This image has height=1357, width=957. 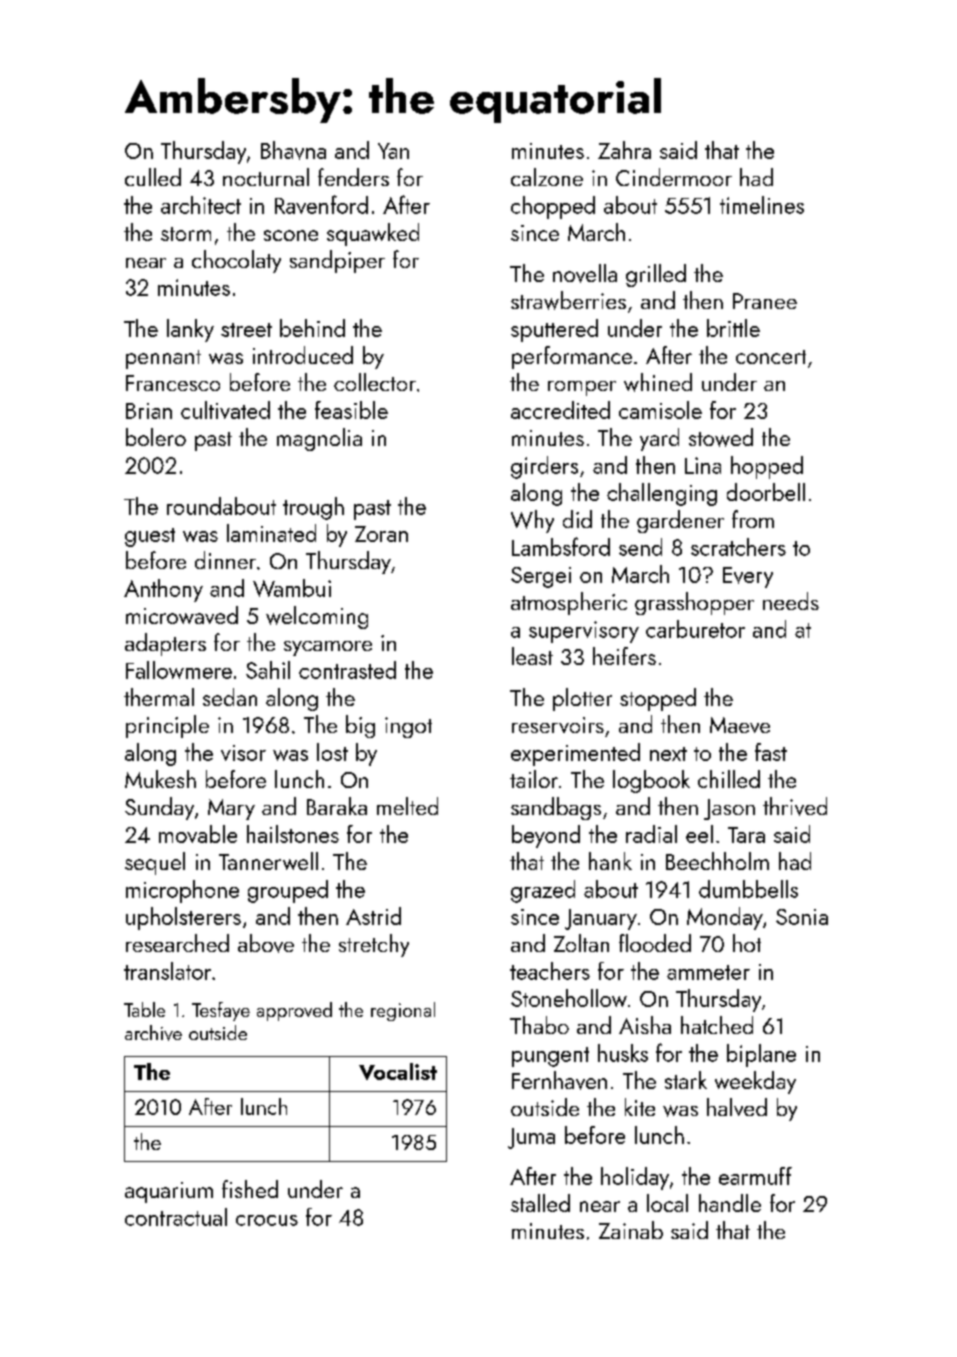 I want to click on timelines, so click(x=762, y=205).
